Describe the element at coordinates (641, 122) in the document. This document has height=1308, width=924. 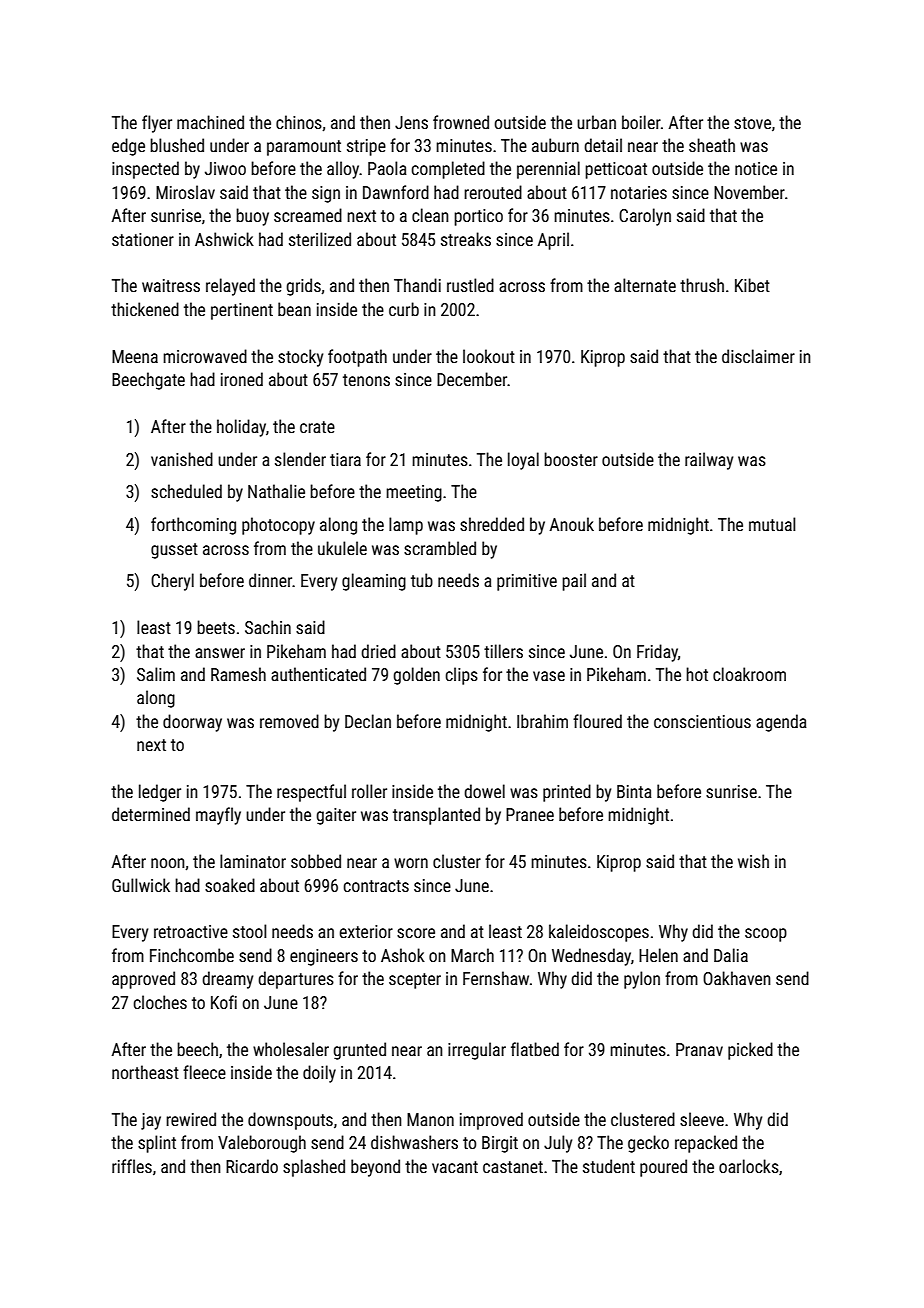
I see `boiler` at that location.
